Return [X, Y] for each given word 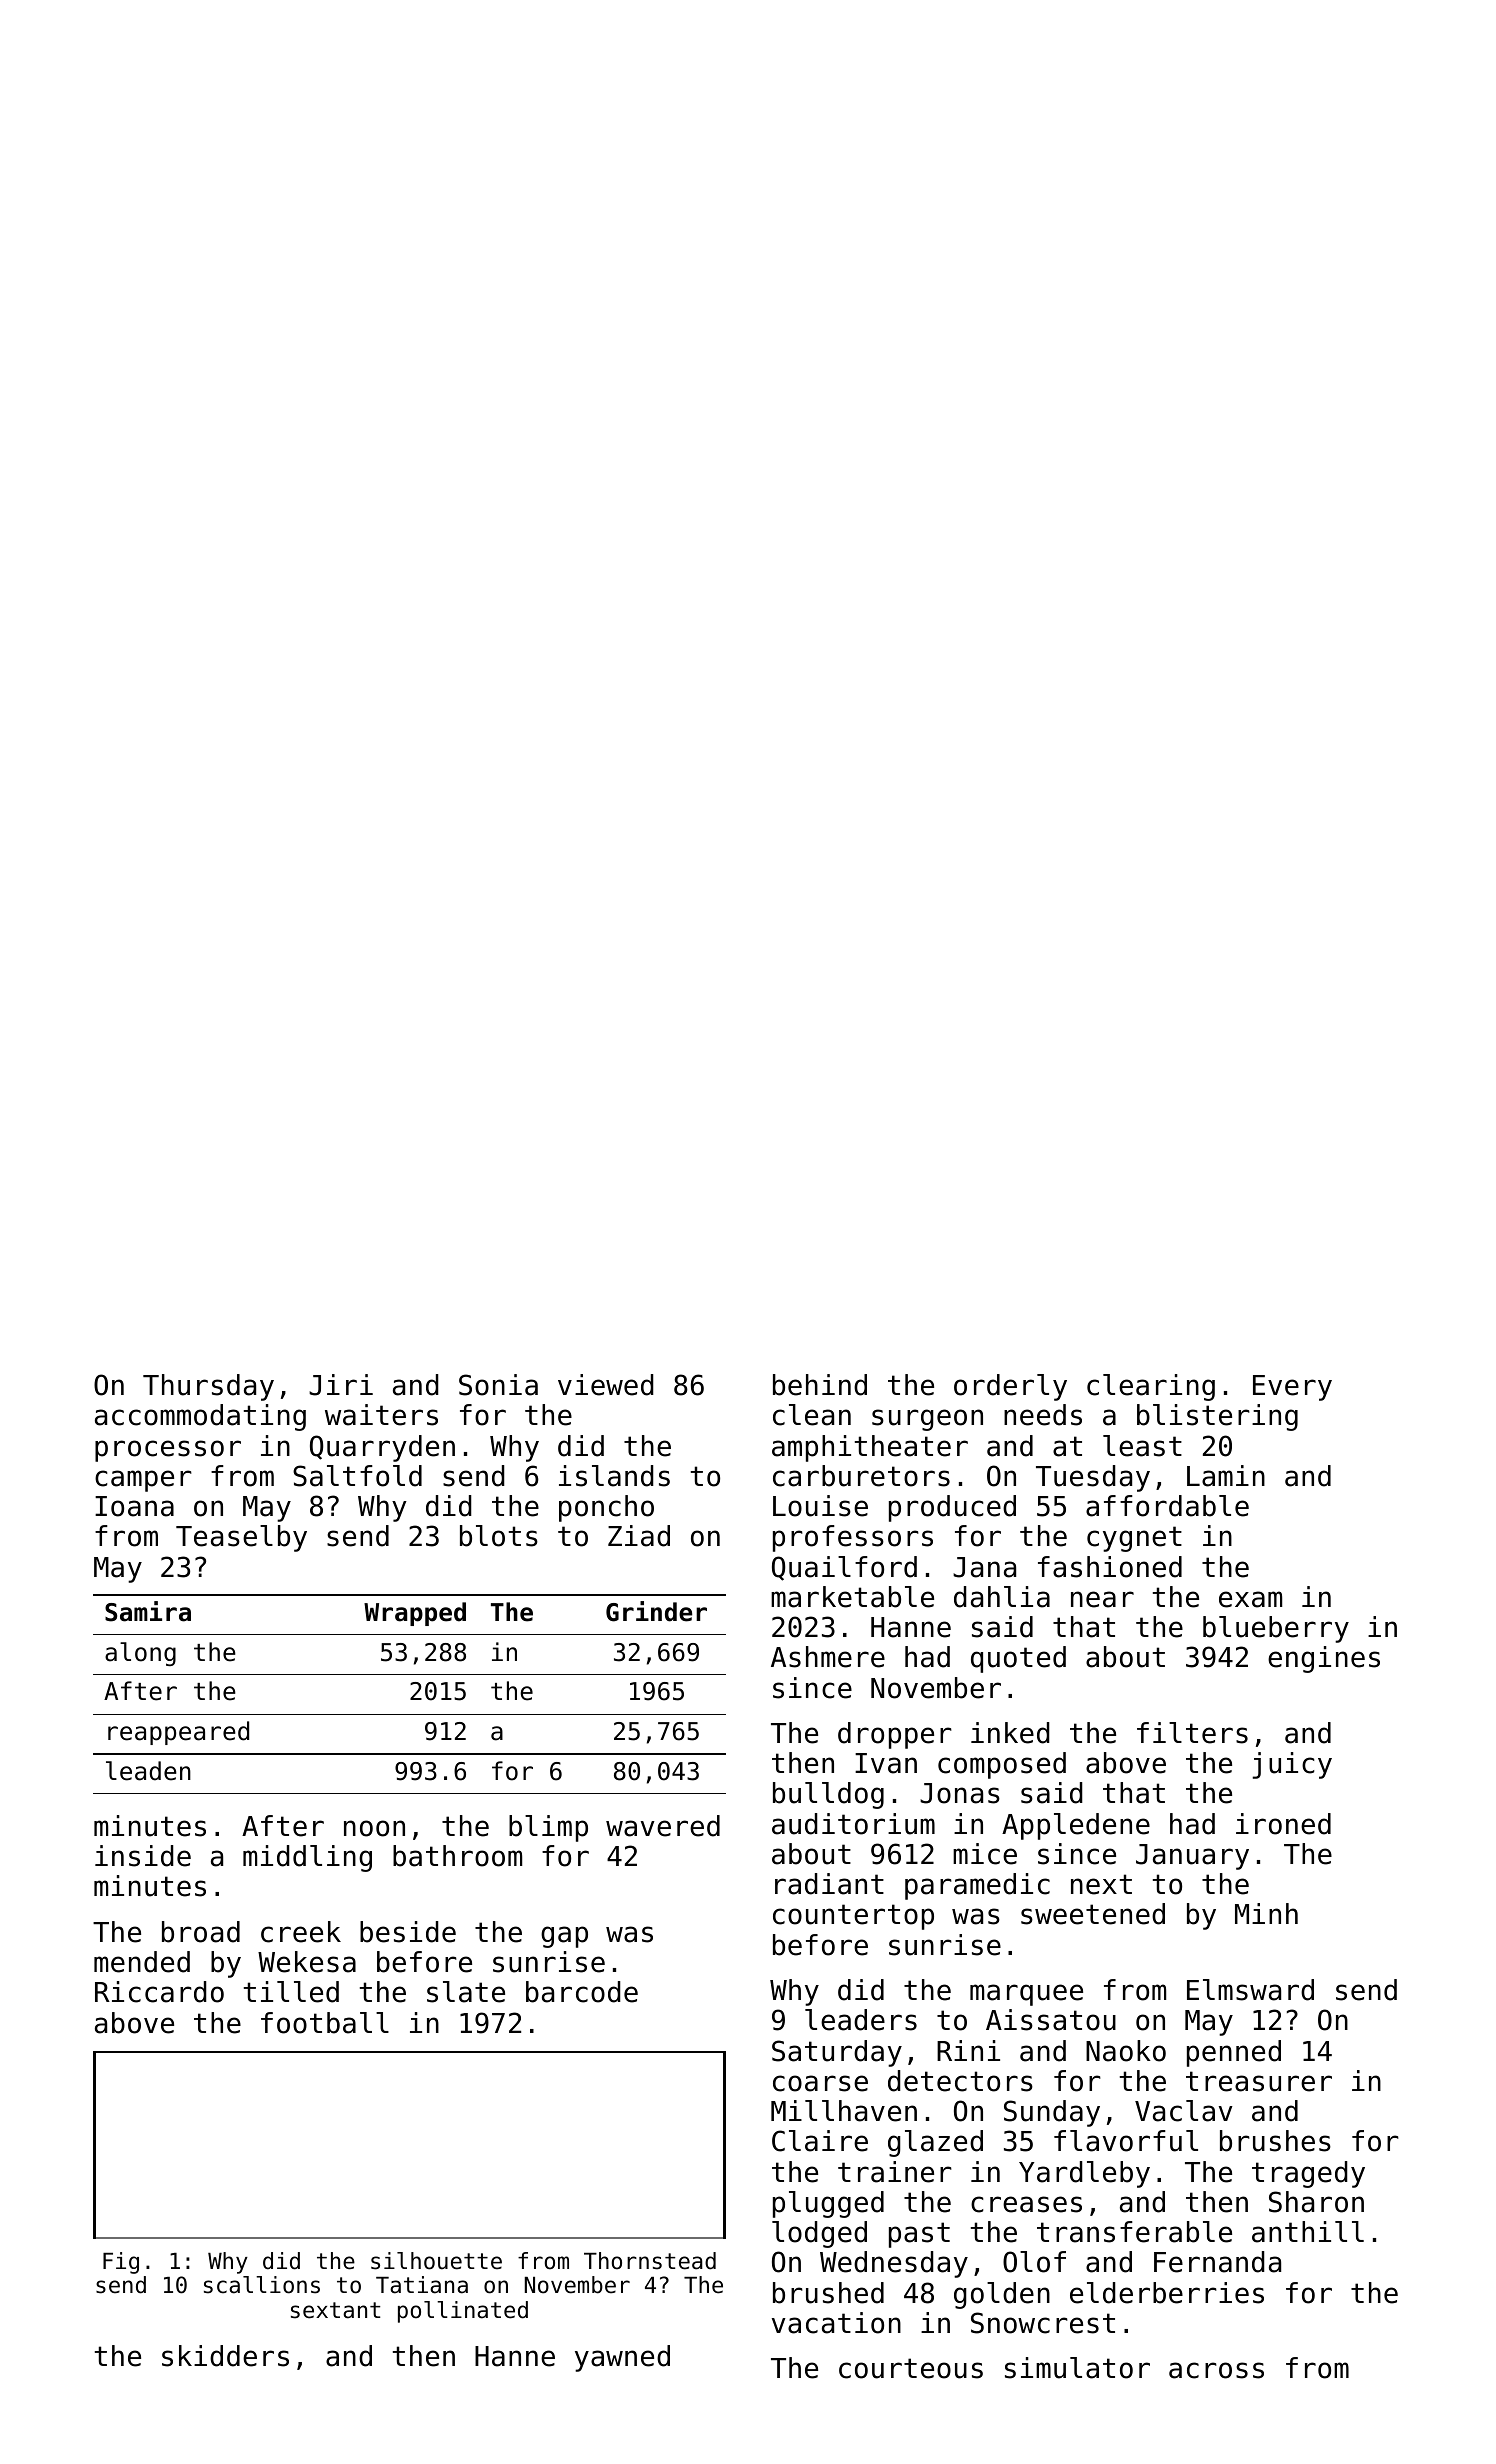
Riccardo [159, 1992]
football [325, 2023]
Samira [148, 1611]
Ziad [639, 1536]
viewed [606, 1385]
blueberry [1276, 1629]
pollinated [463, 2312]
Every [1292, 1388]
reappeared [178, 1733]
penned [1234, 2053]
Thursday [208, 1387]
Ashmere [828, 1657]
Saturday [837, 2053]
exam [1250, 1599]
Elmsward [1250, 1990]
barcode [582, 1992]
